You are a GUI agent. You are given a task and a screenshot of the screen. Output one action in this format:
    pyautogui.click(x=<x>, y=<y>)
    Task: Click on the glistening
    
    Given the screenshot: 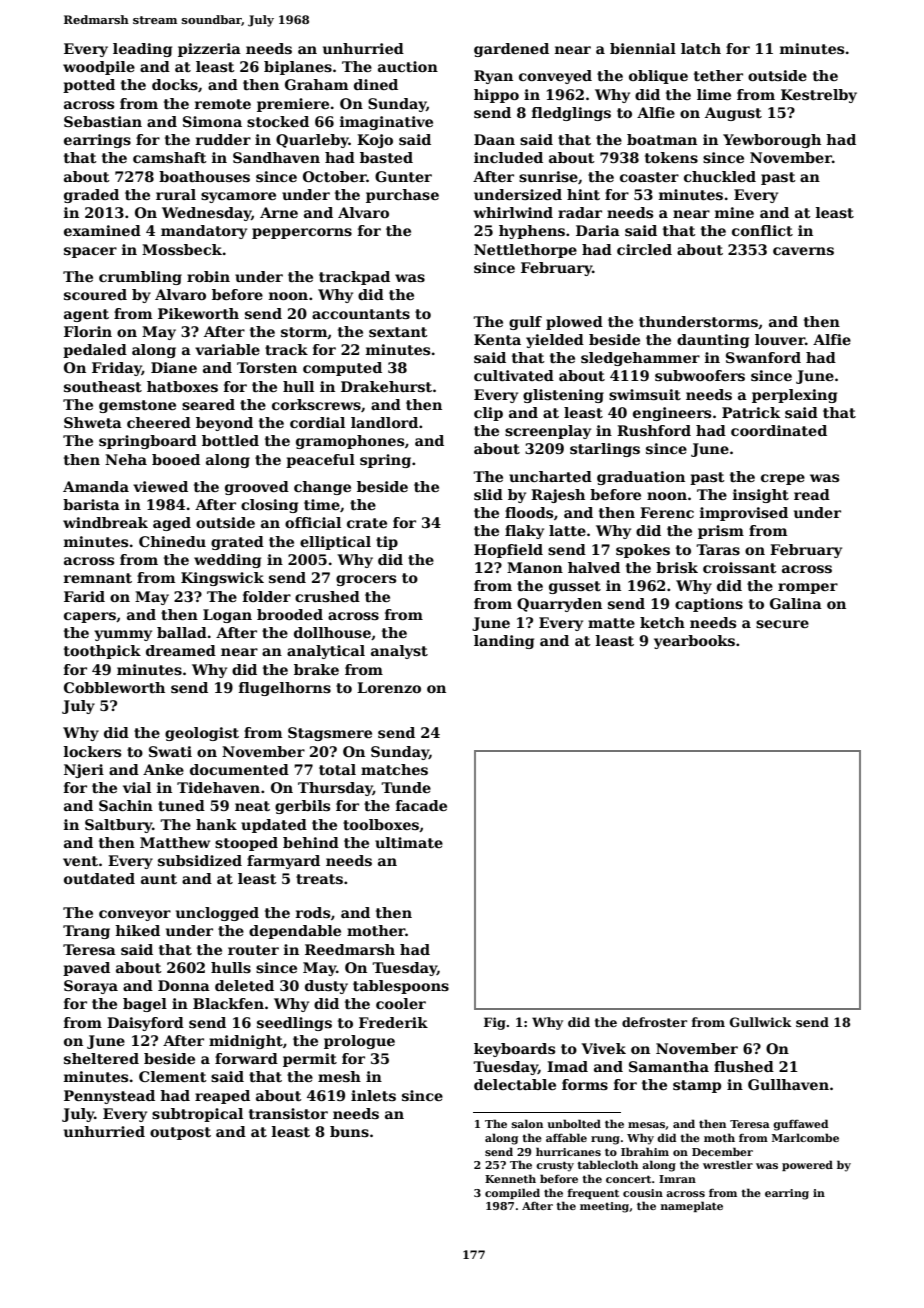 What is the action you would take?
    pyautogui.click(x=563, y=396)
